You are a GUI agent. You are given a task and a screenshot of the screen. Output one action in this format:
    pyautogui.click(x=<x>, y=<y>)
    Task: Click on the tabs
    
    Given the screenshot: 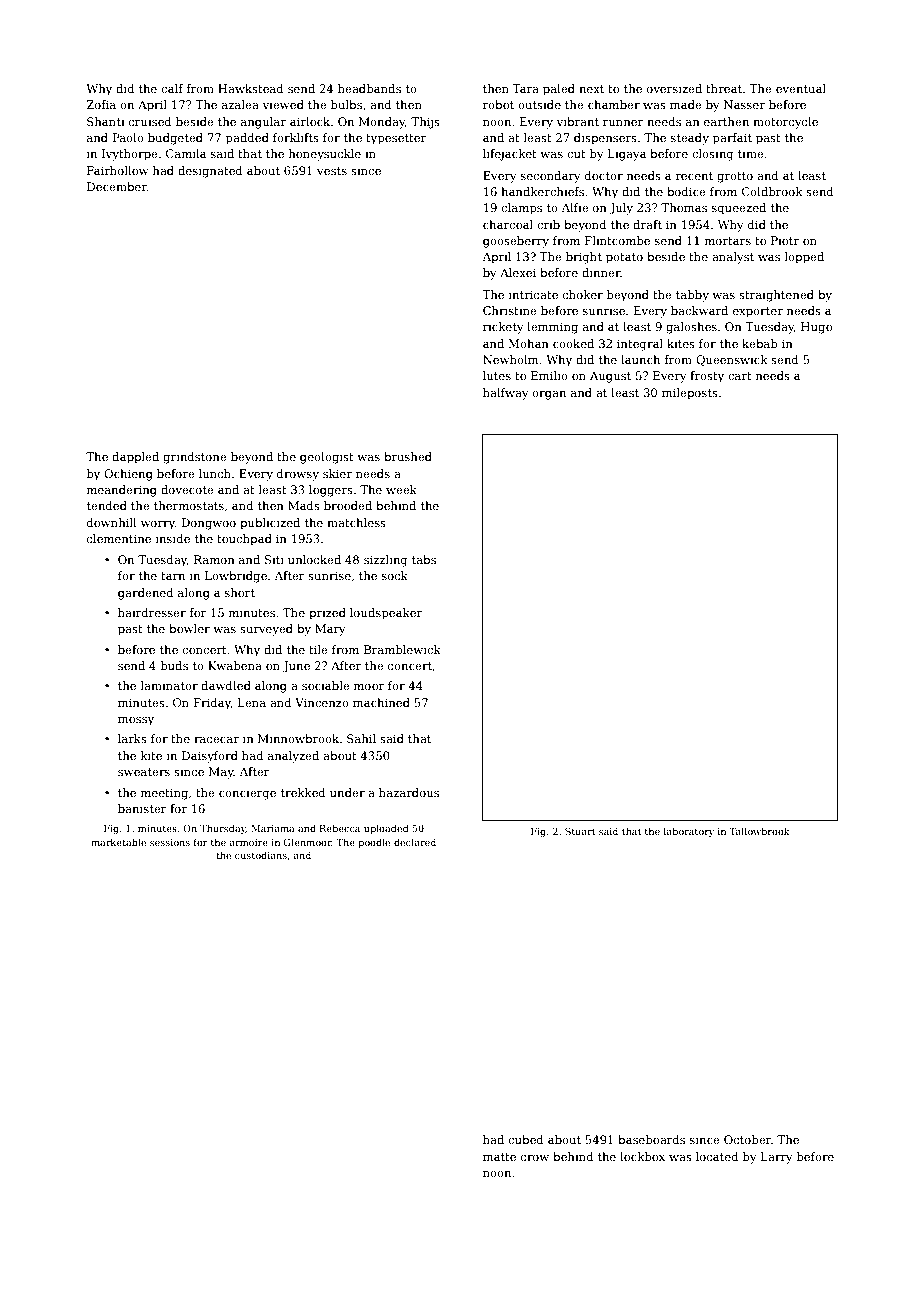 What is the action you would take?
    pyautogui.click(x=424, y=559)
